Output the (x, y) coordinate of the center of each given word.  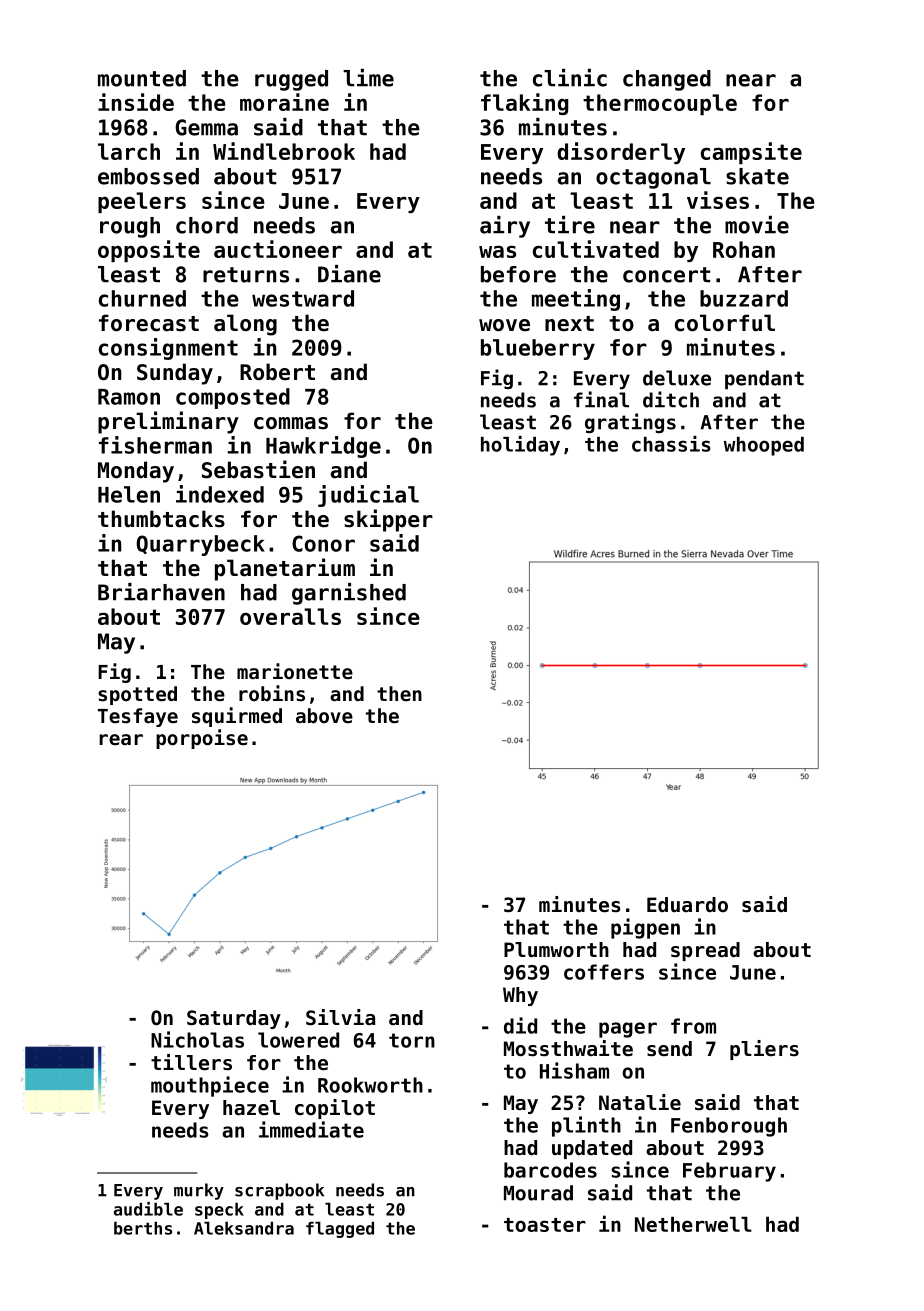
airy (505, 227)
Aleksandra (244, 1228)
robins (272, 693)
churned (142, 298)
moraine (284, 102)
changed (667, 80)
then (399, 693)
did (520, 1025)
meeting (576, 300)
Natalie (640, 1102)
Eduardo (687, 904)
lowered (298, 1040)
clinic (570, 78)
